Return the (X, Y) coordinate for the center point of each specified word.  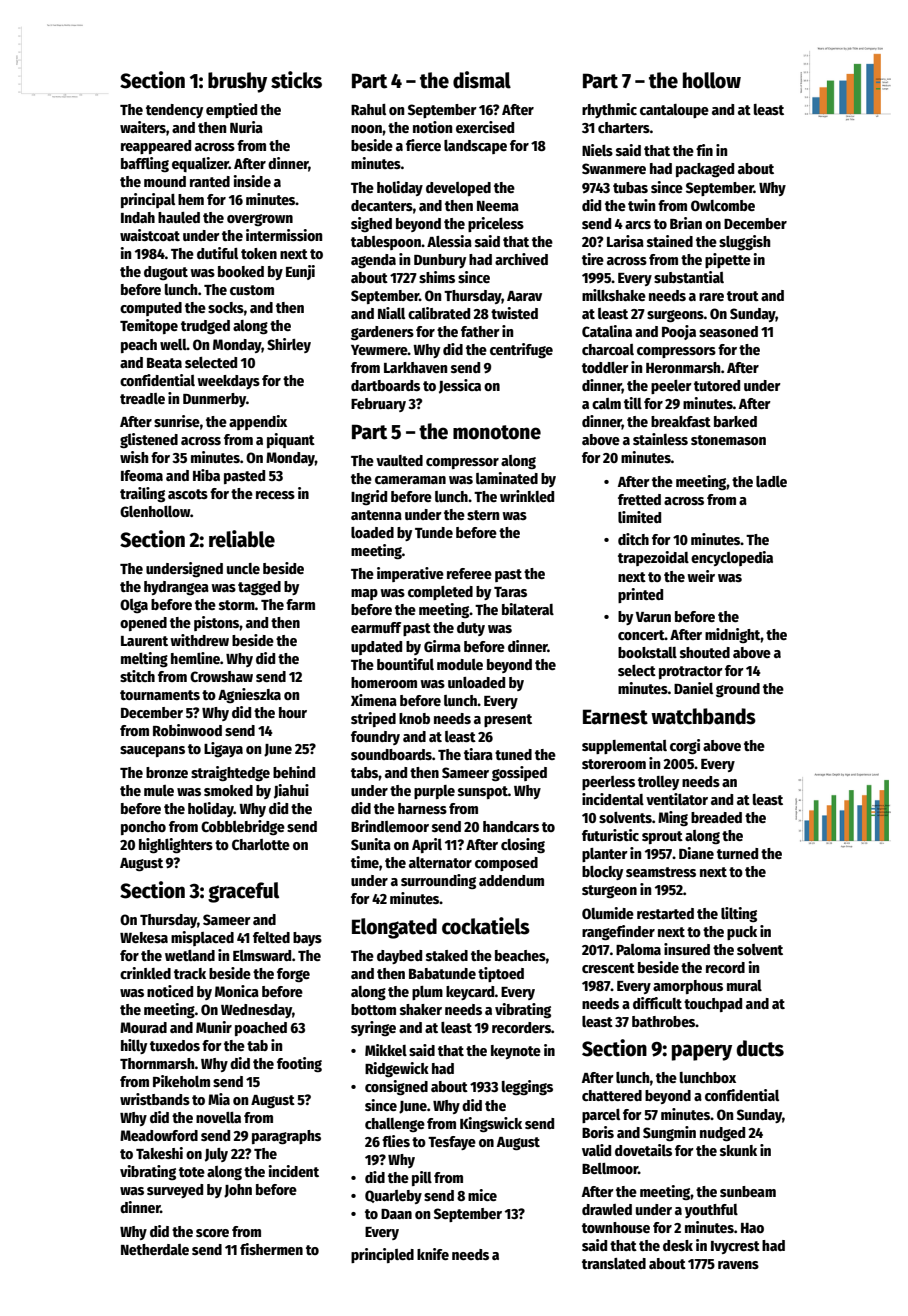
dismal (482, 80)
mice (482, 1195)
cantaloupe (674, 111)
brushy (237, 82)
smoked (228, 790)
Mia (219, 1099)
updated (376, 648)
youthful (711, 1211)
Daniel (693, 688)
